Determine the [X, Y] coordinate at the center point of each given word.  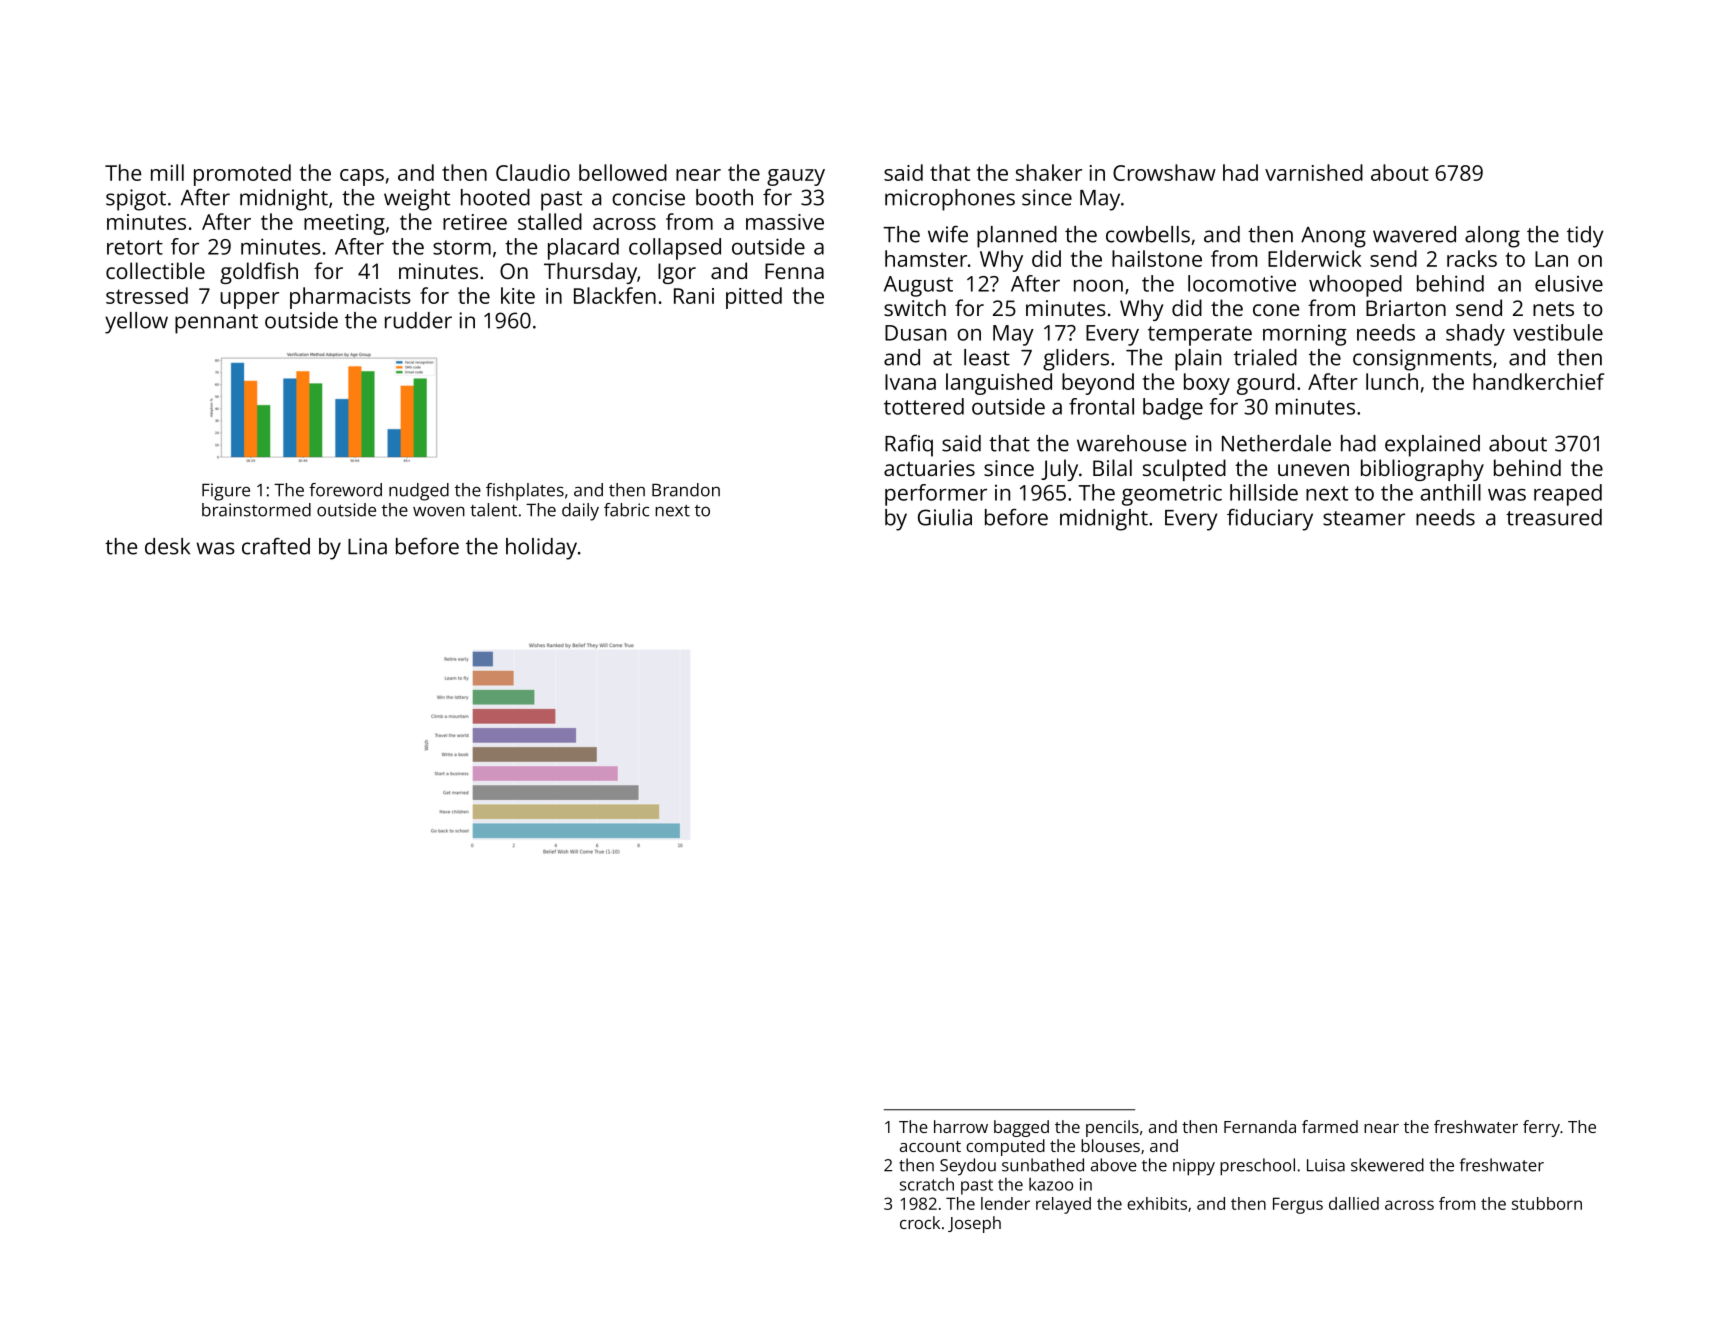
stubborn [1547, 1203]
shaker [1049, 172]
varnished [1314, 172]
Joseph [974, 1224]
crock [920, 1222]
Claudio [533, 172]
